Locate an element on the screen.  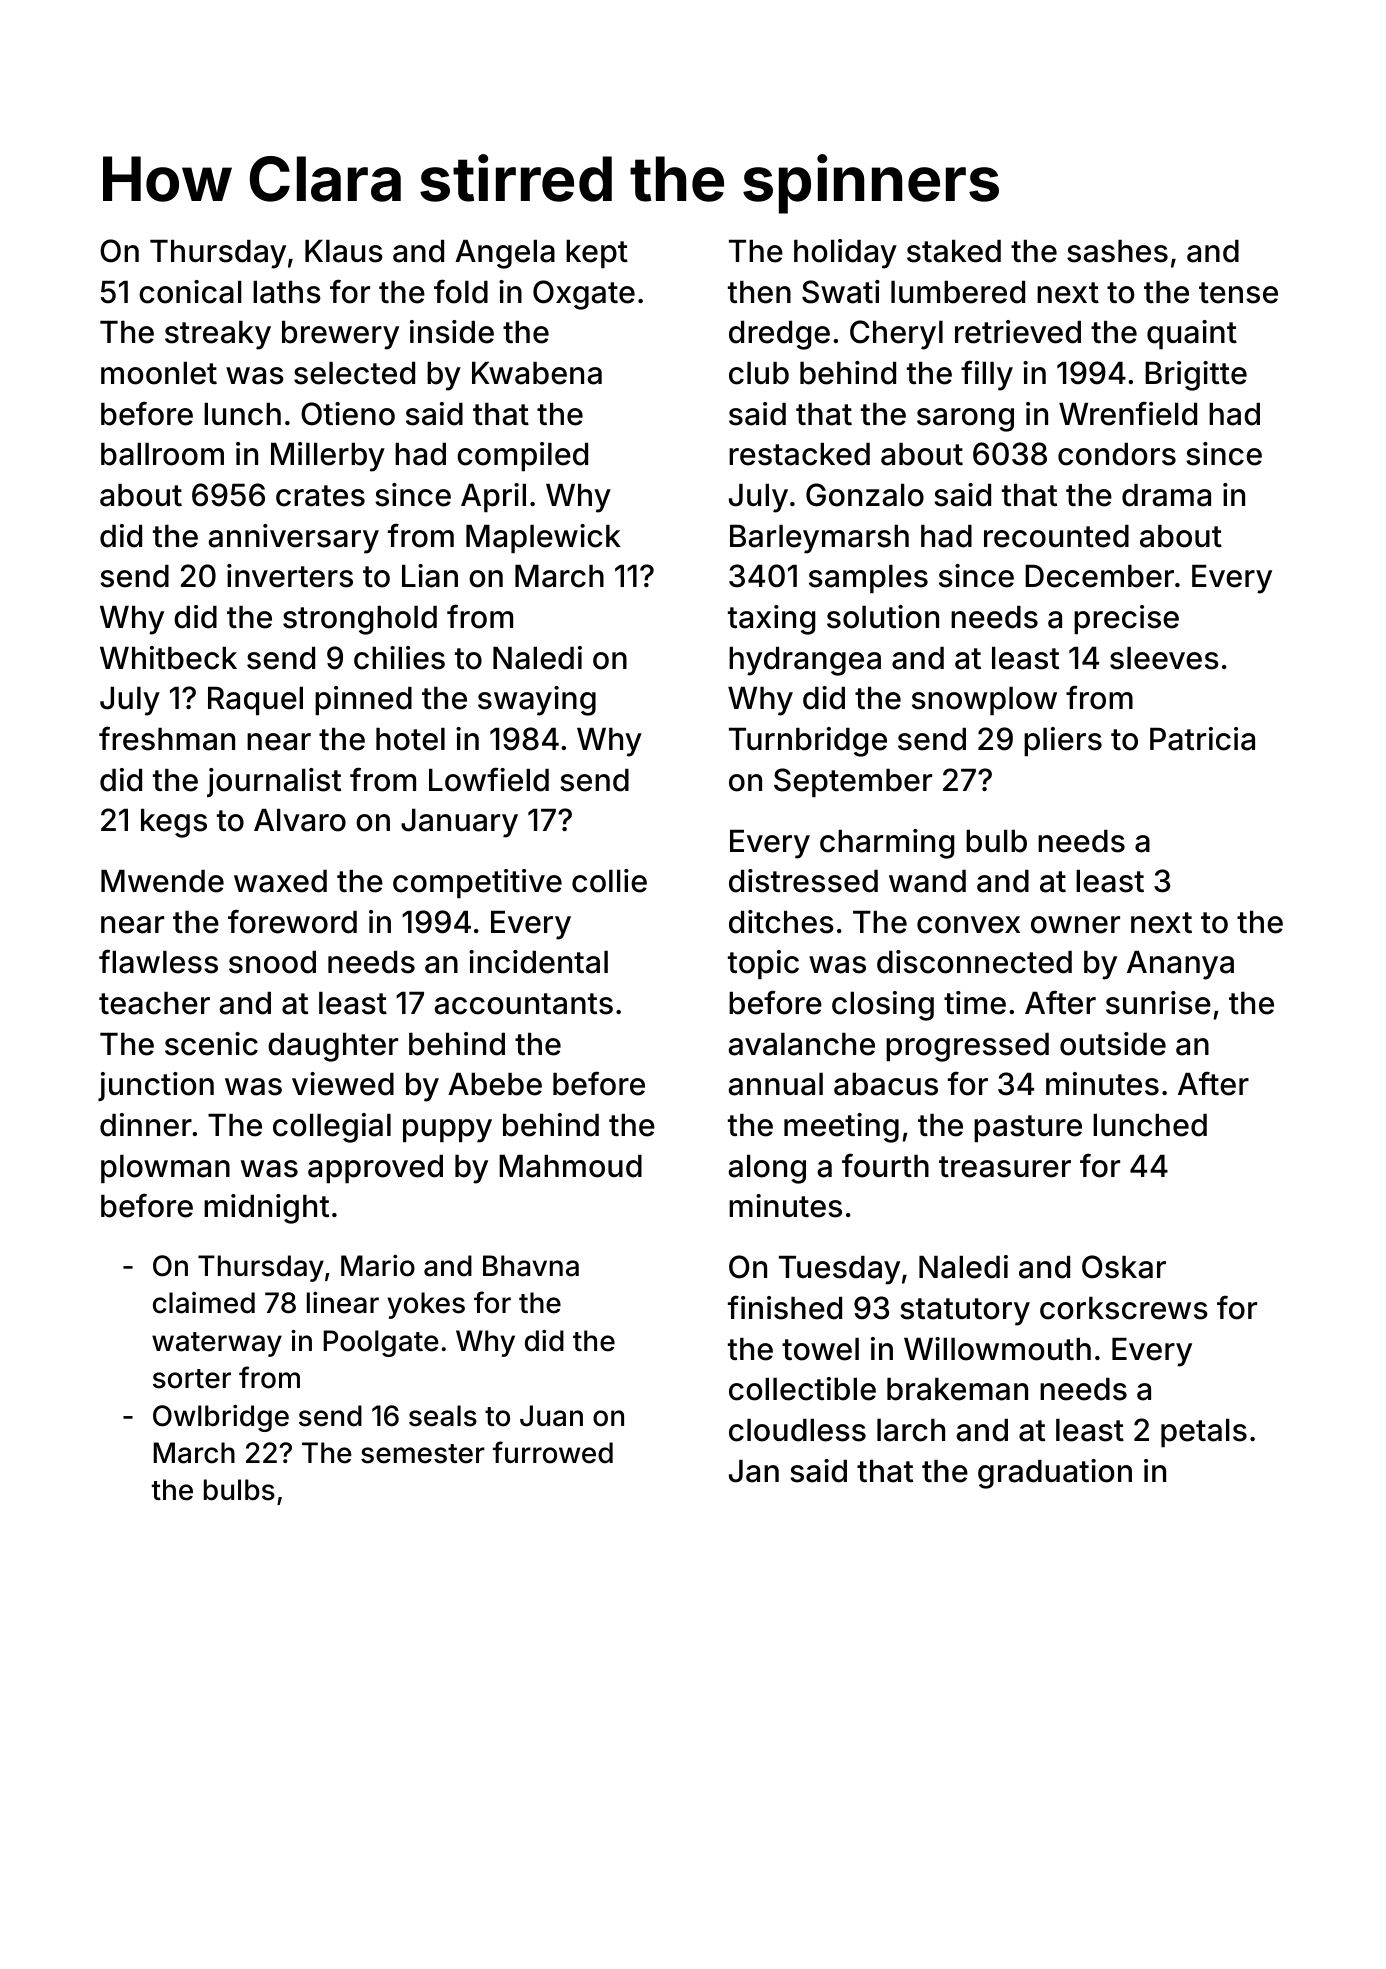
sashes is located at coordinates (1117, 251).
